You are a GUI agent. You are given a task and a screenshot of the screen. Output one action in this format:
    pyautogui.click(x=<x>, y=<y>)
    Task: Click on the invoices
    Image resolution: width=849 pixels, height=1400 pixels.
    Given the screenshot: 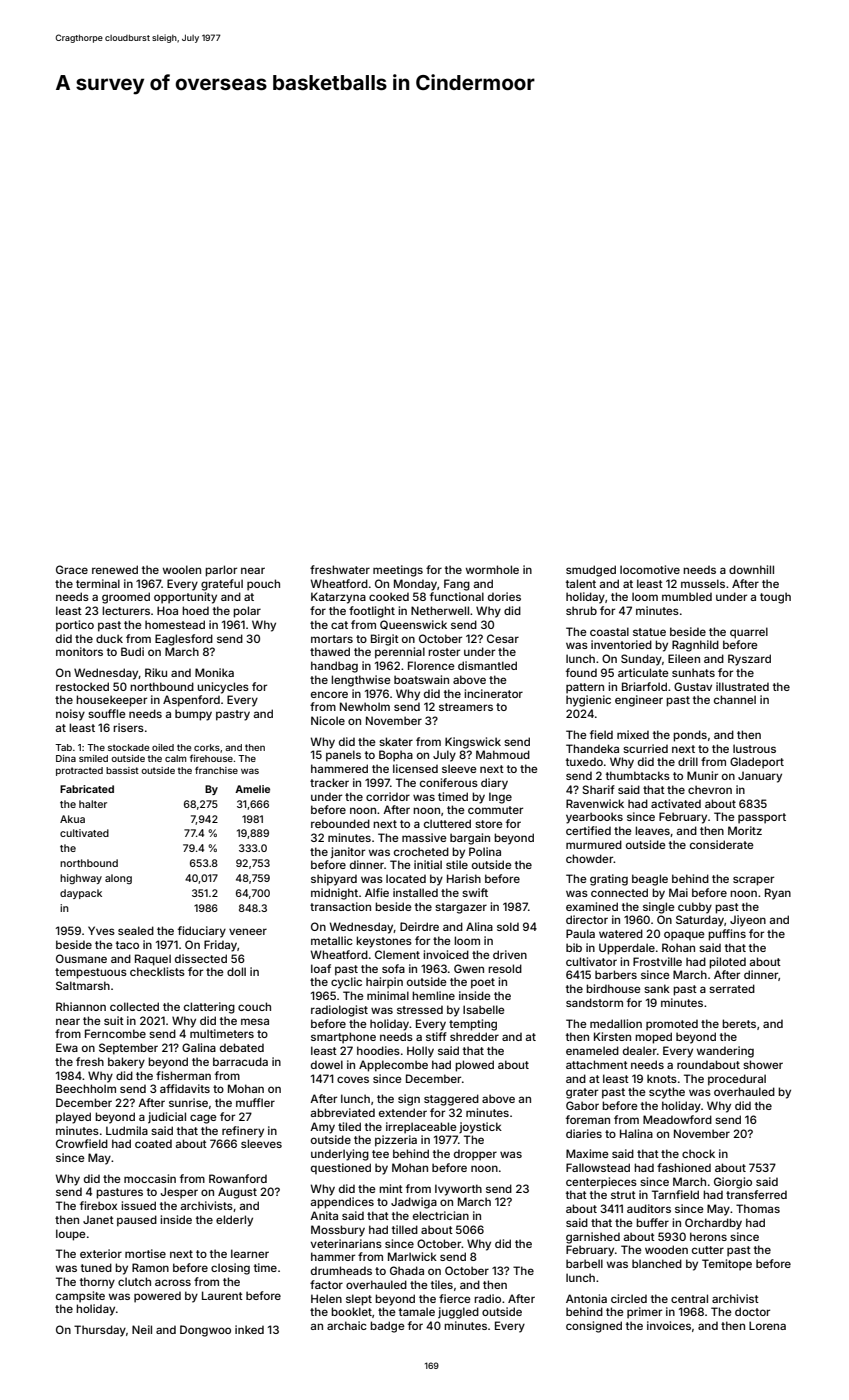 What is the action you would take?
    pyautogui.click(x=669, y=1325)
